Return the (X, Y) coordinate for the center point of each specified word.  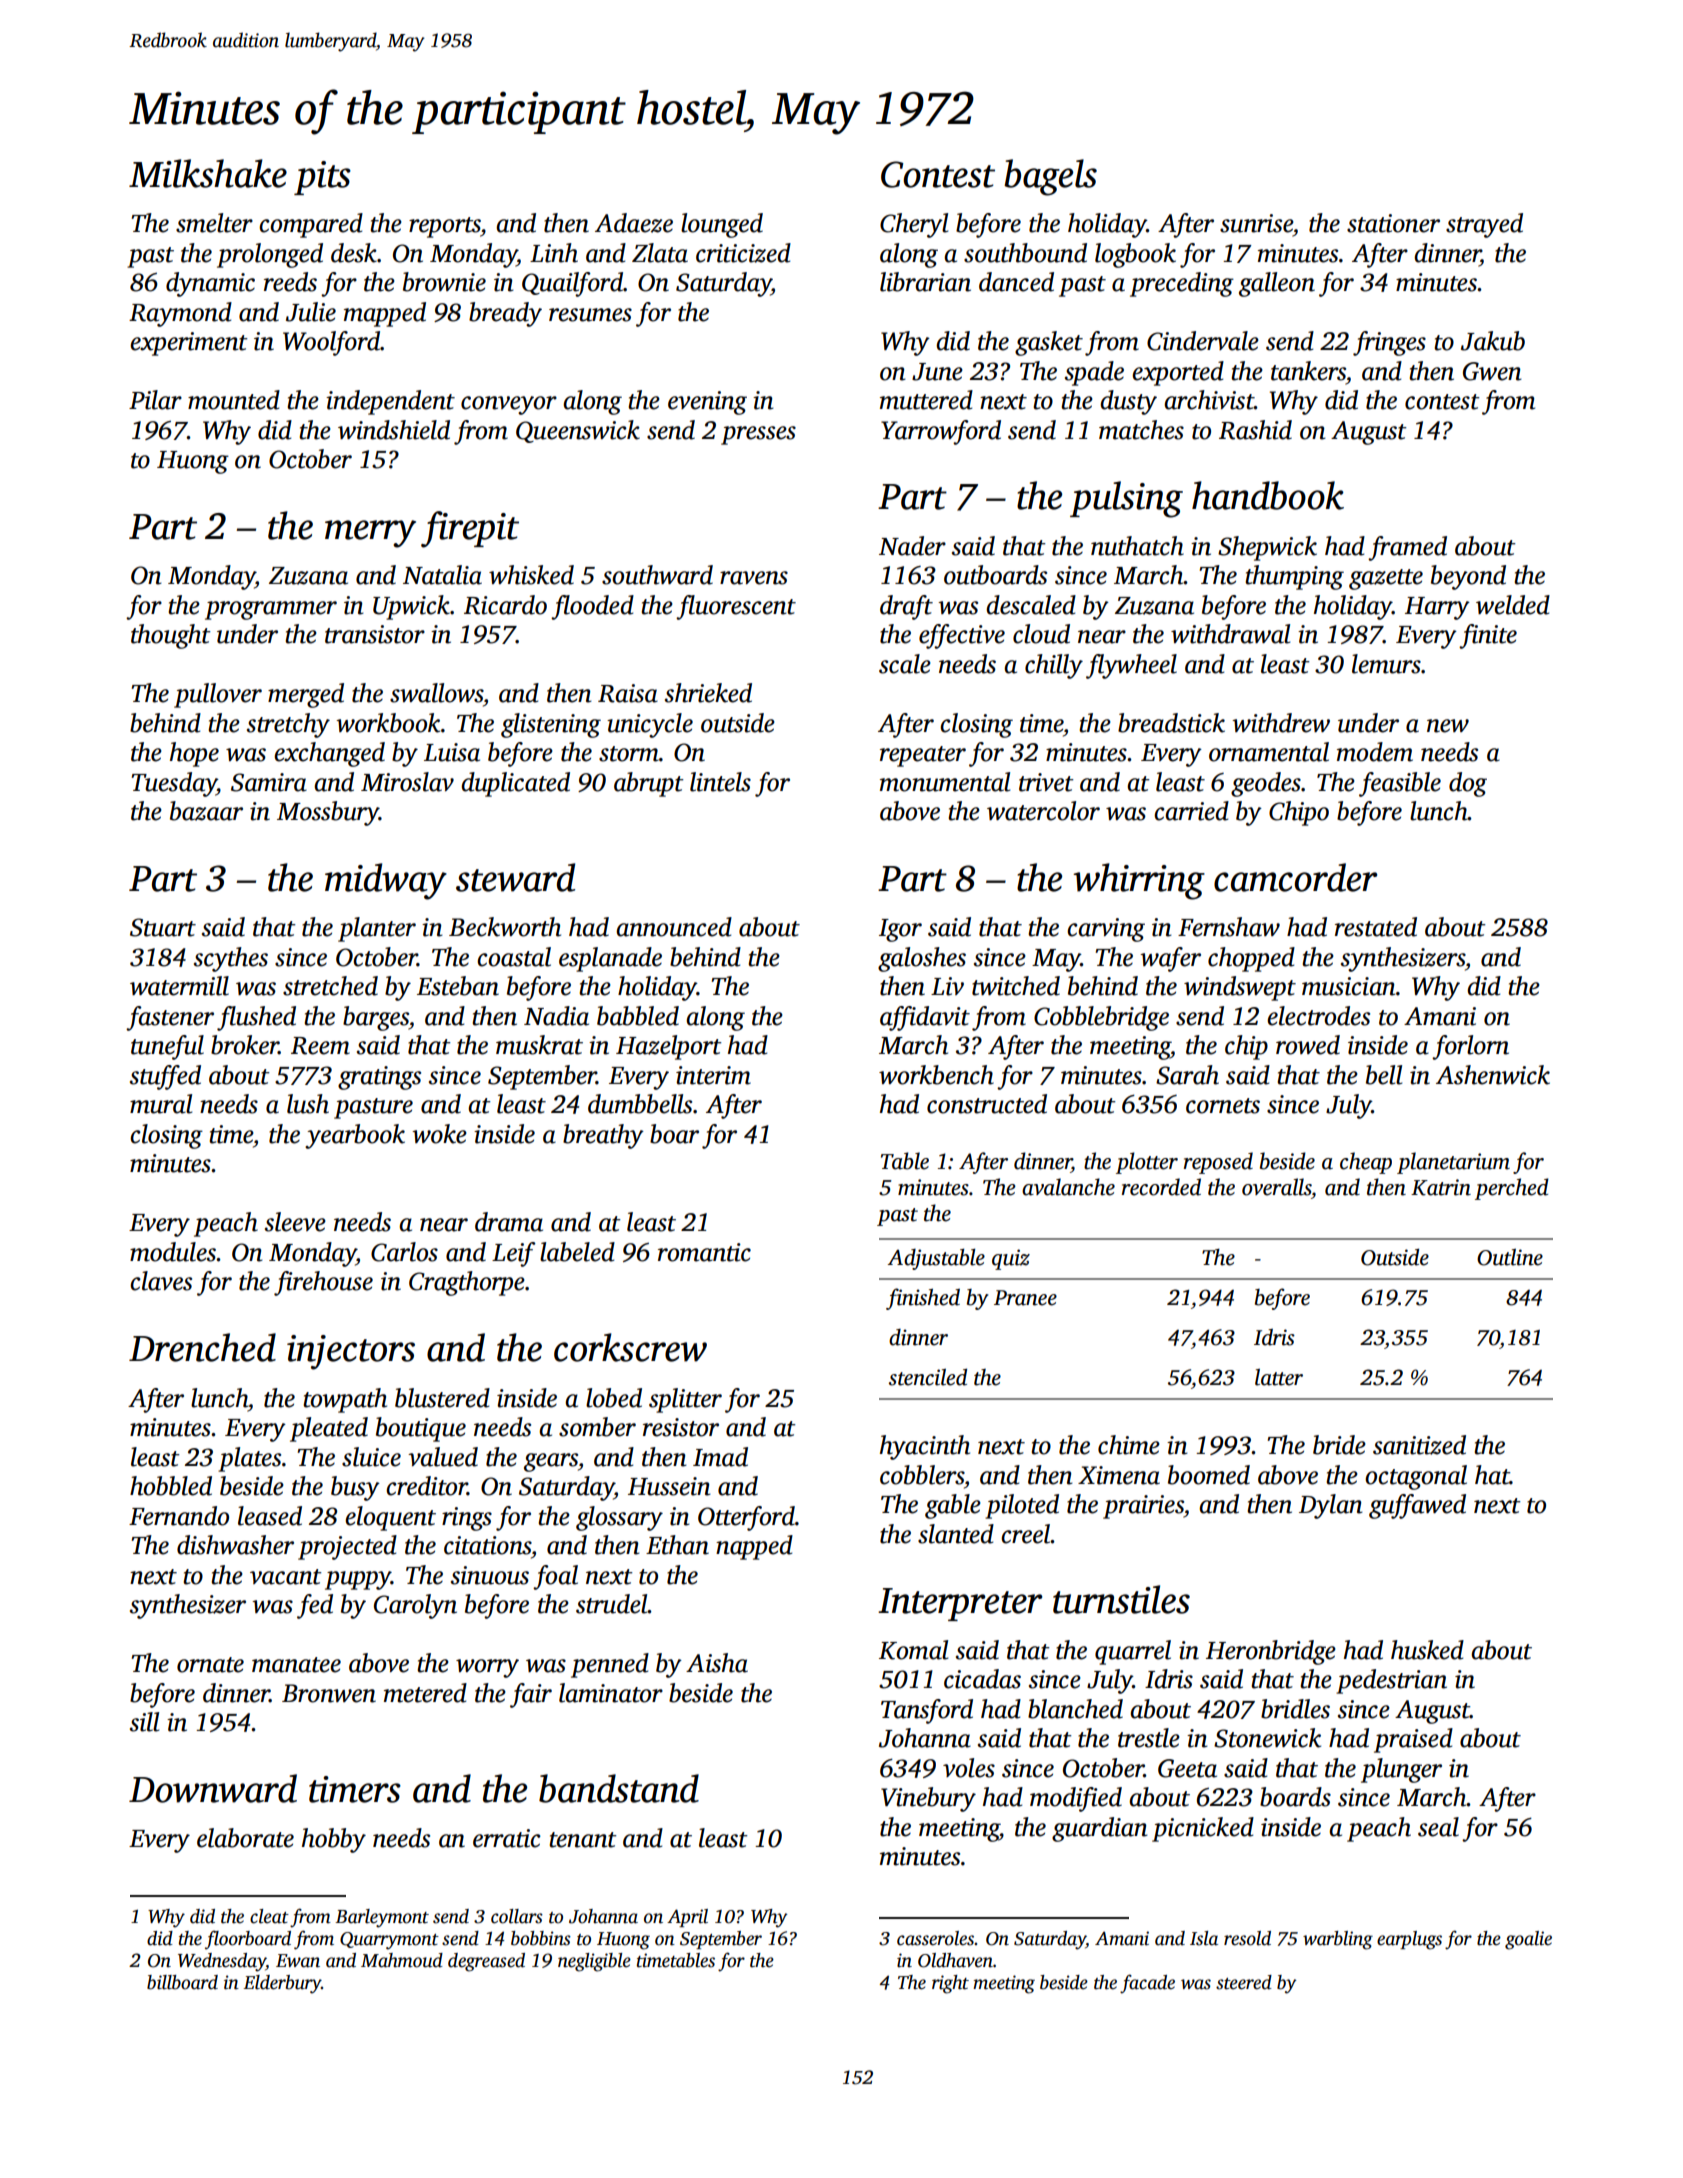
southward (657, 575)
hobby (334, 1840)
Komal (913, 1650)
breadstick (1171, 723)
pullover (218, 695)
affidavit (925, 1018)
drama (509, 1222)
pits (322, 178)
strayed (1484, 225)
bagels (1050, 177)
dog (1468, 784)
